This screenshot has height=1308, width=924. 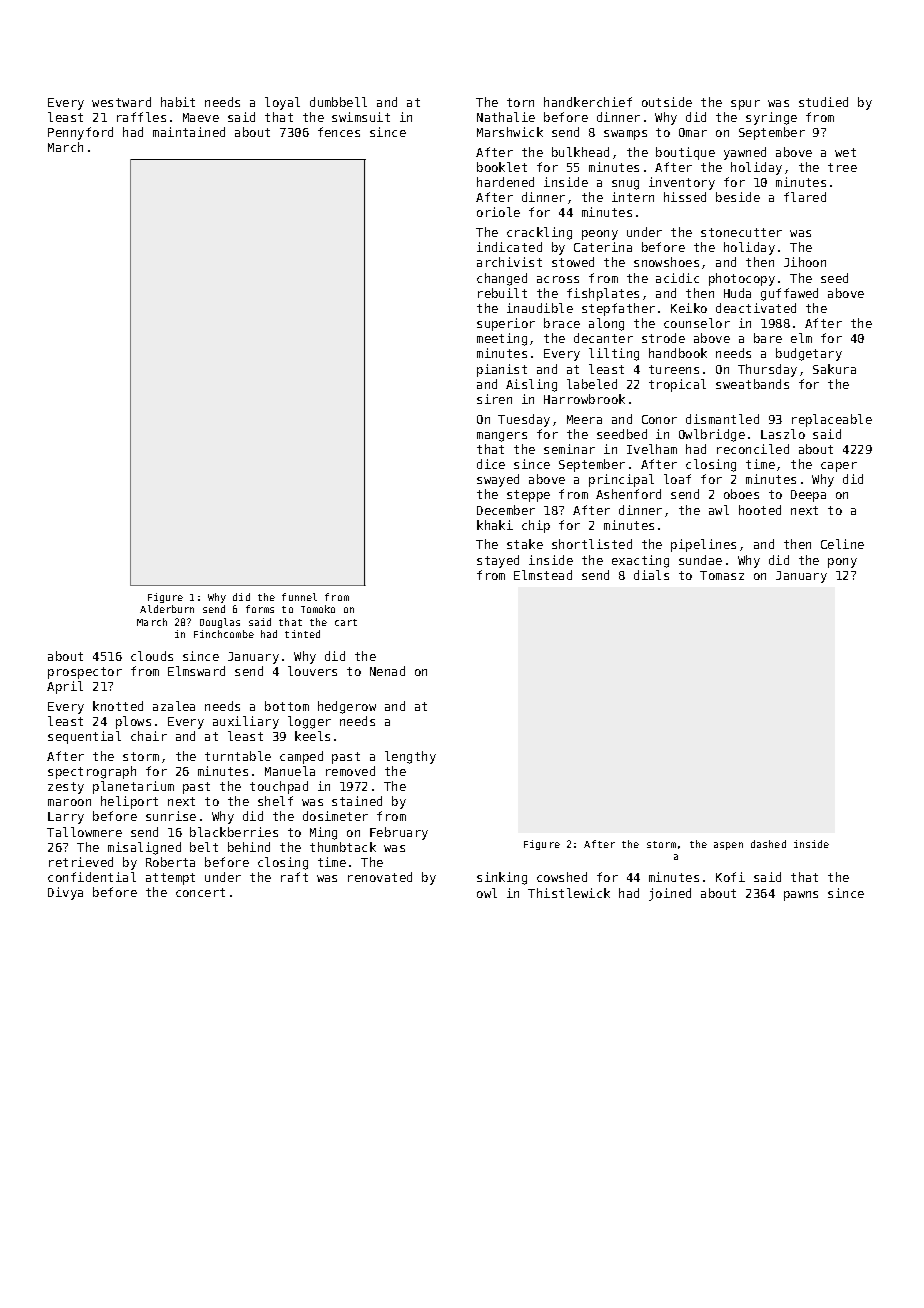 What do you see at coordinates (502, 293) in the screenshot?
I see `rebuilt` at bounding box center [502, 293].
